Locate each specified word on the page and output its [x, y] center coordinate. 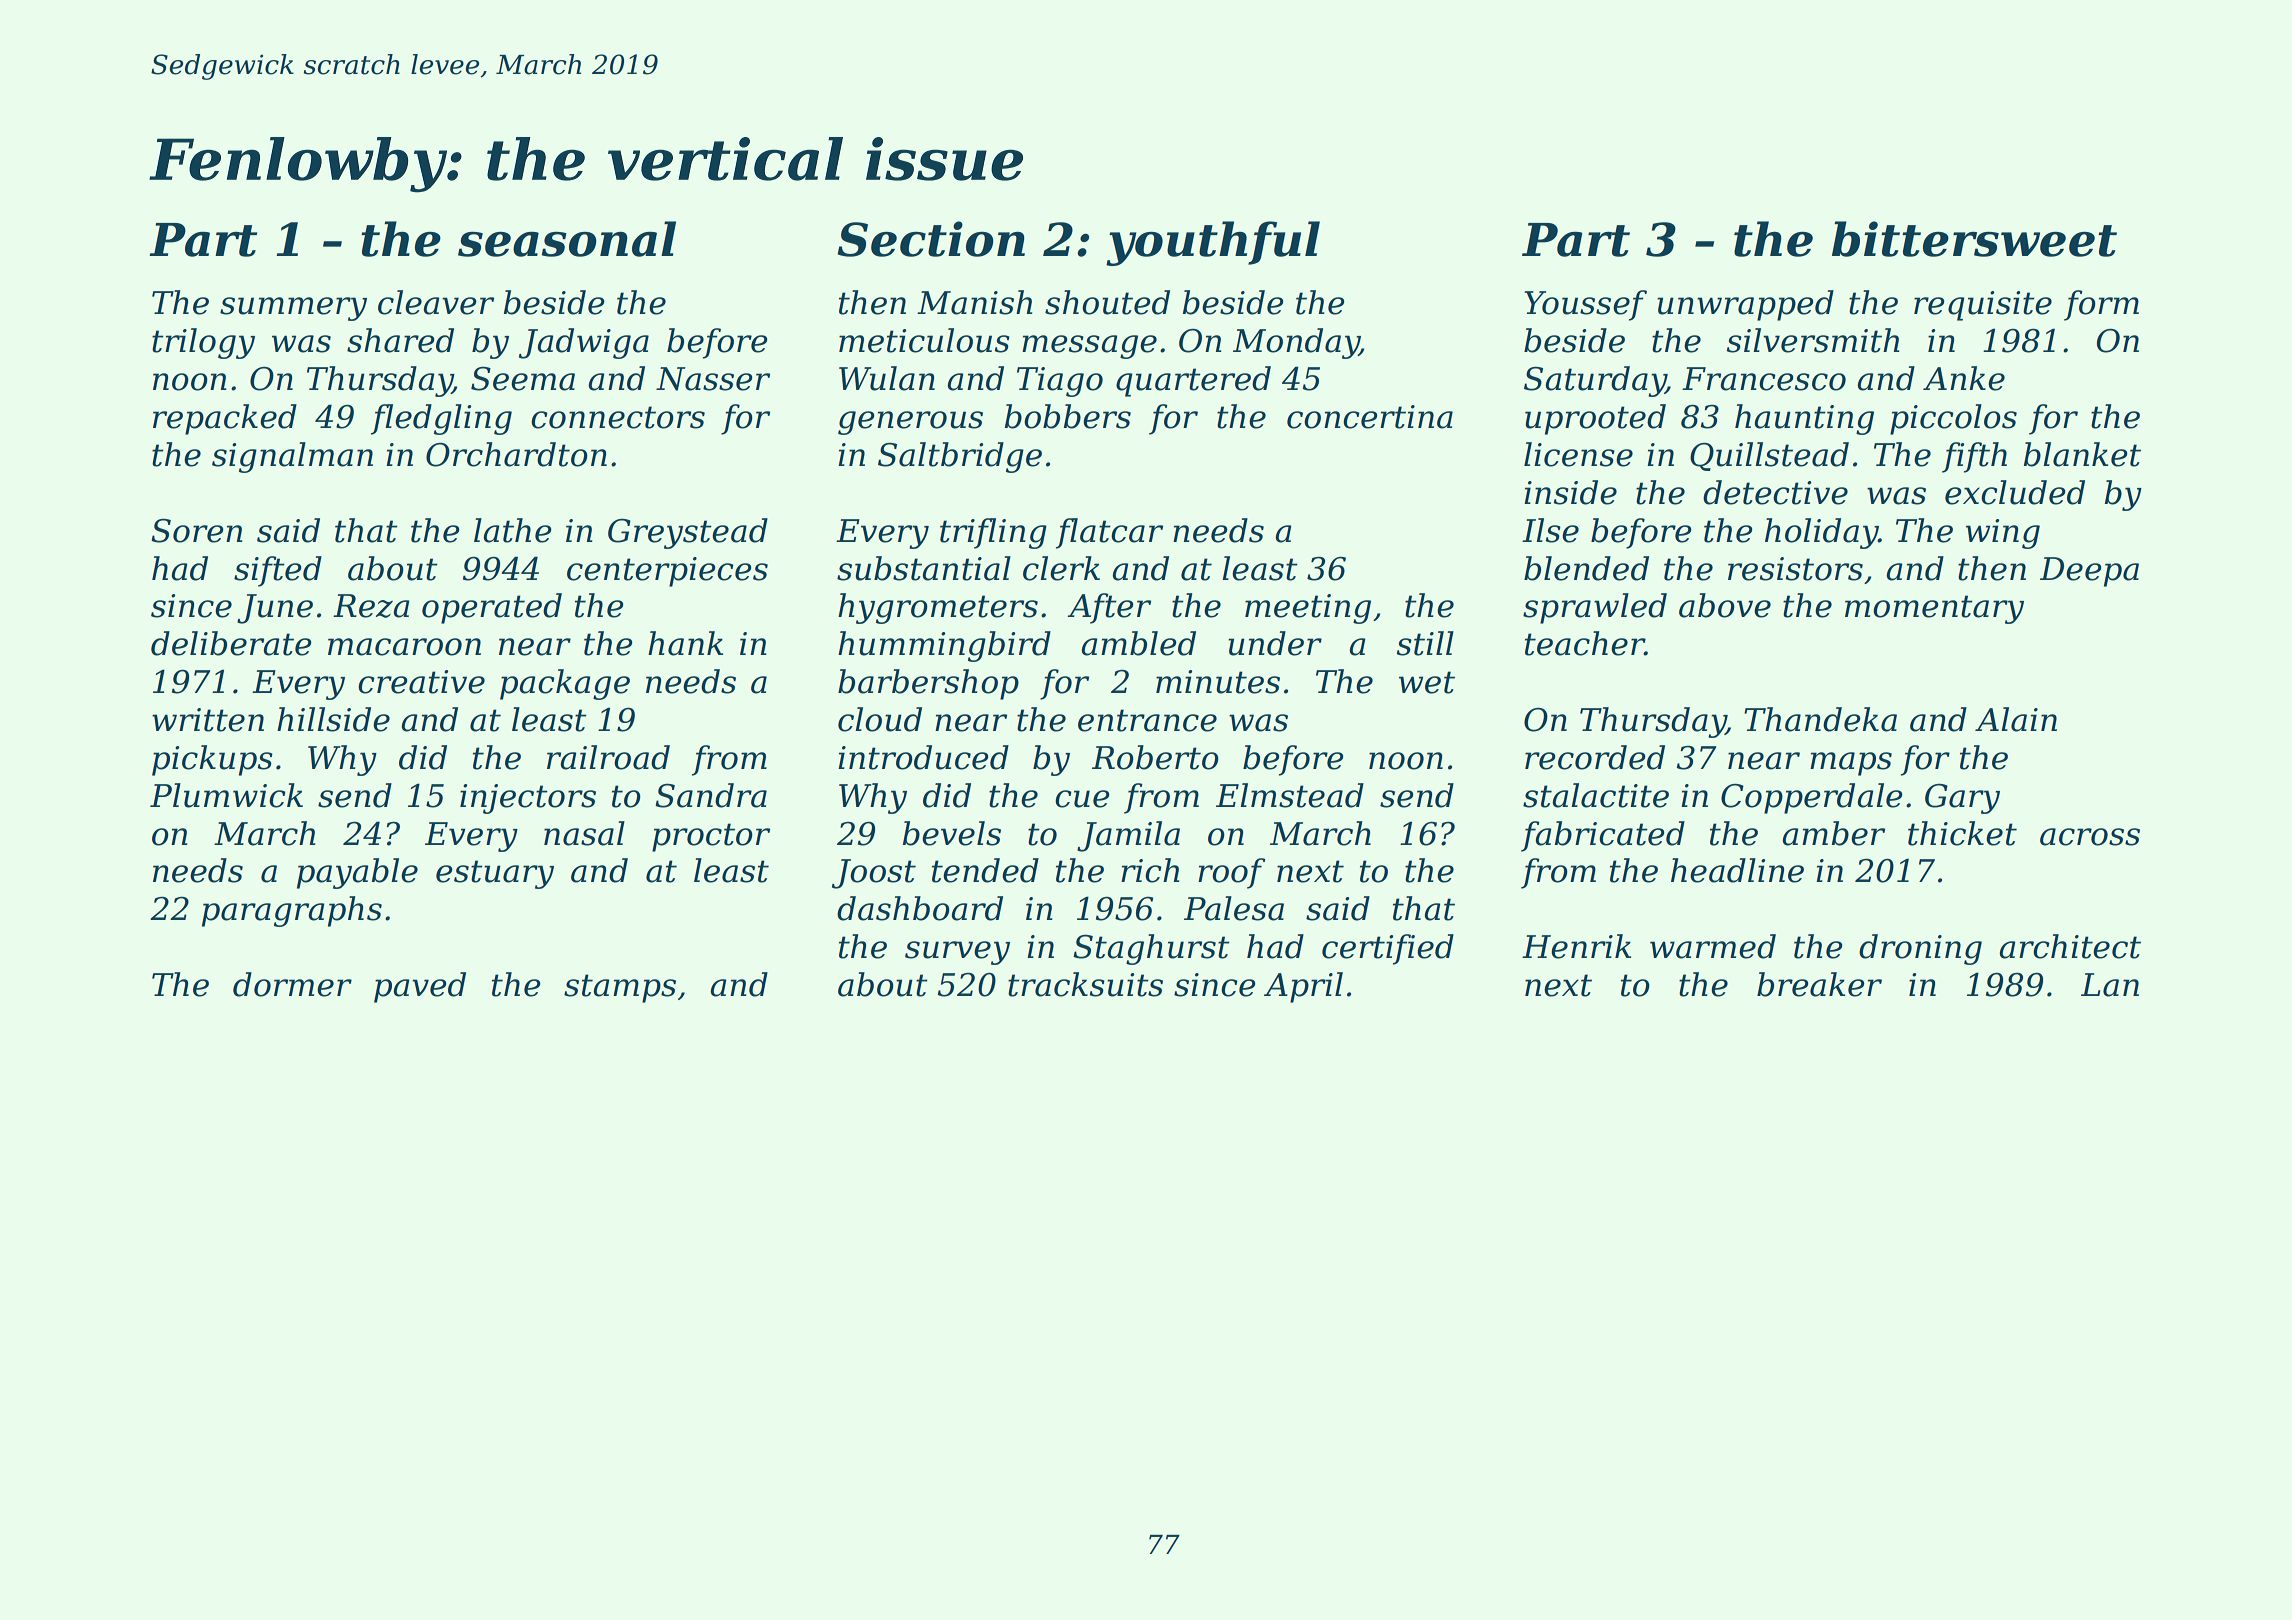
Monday [1296, 343]
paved [420, 987]
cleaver [436, 302]
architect [2070, 946]
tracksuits [1085, 984]
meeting [1308, 609]
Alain [2016, 719]
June [275, 609]
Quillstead [1769, 456]
